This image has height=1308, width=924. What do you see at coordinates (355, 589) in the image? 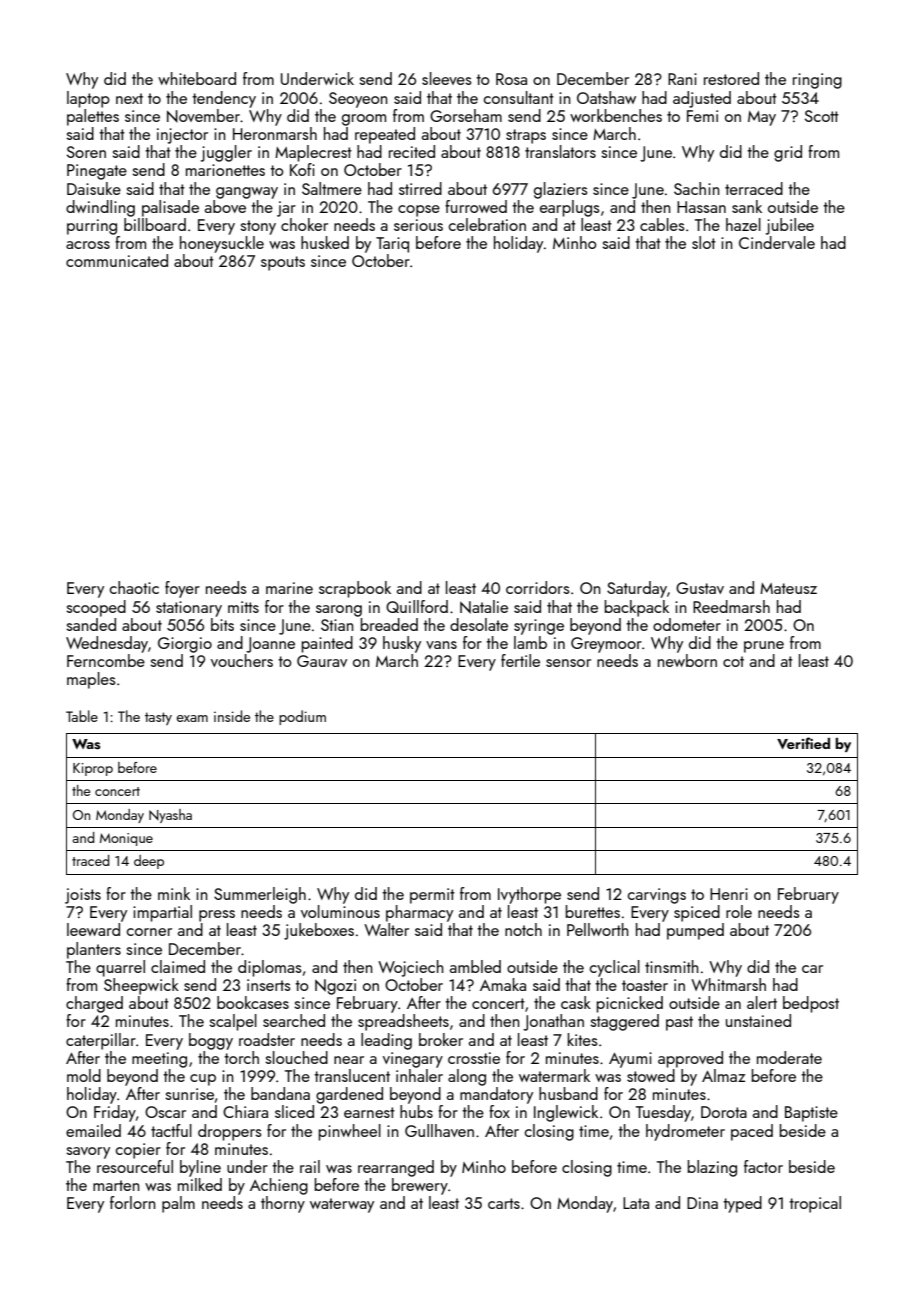
I see `scrapbook` at bounding box center [355, 589].
